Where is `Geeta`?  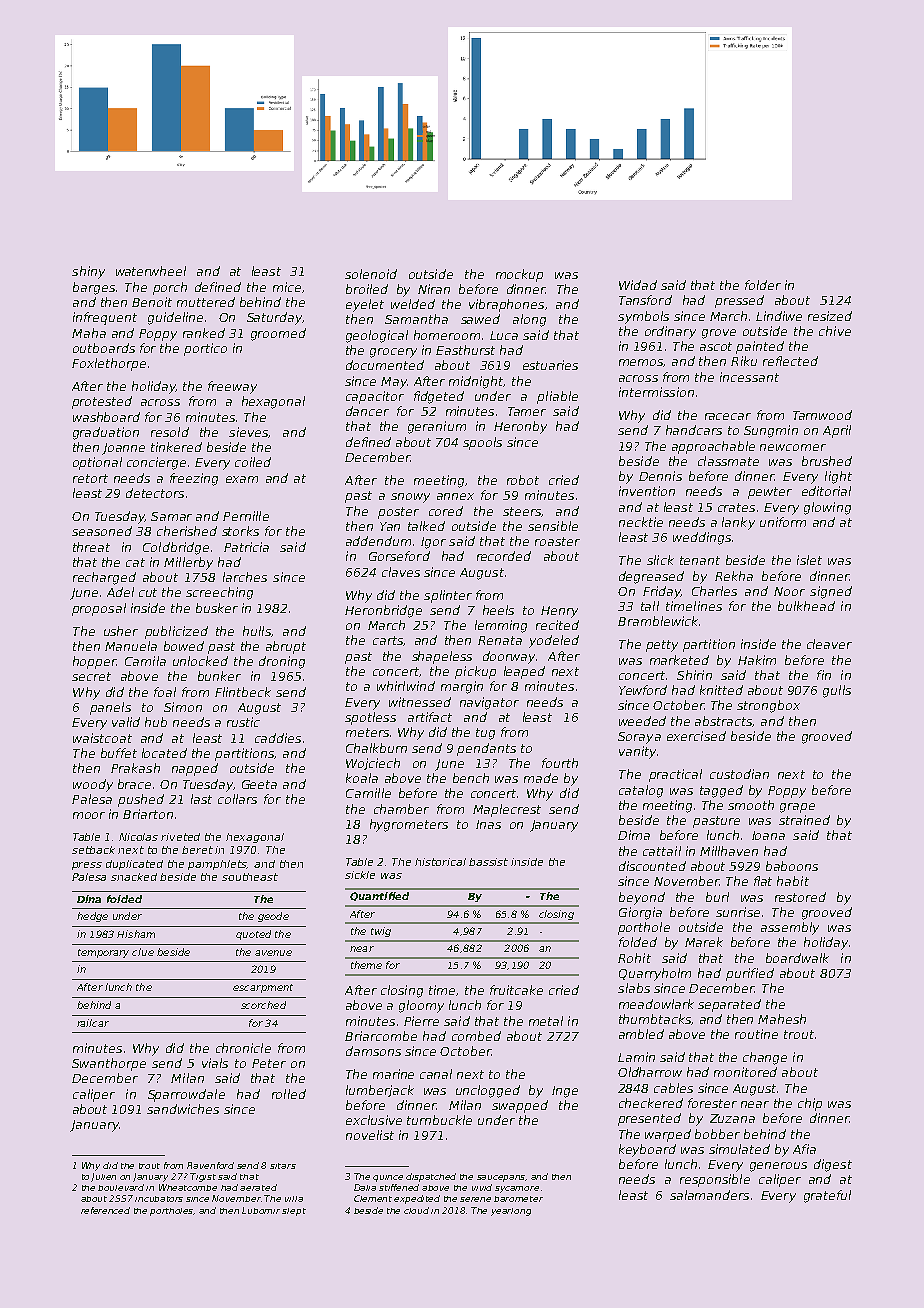 Geeta is located at coordinates (259, 784).
